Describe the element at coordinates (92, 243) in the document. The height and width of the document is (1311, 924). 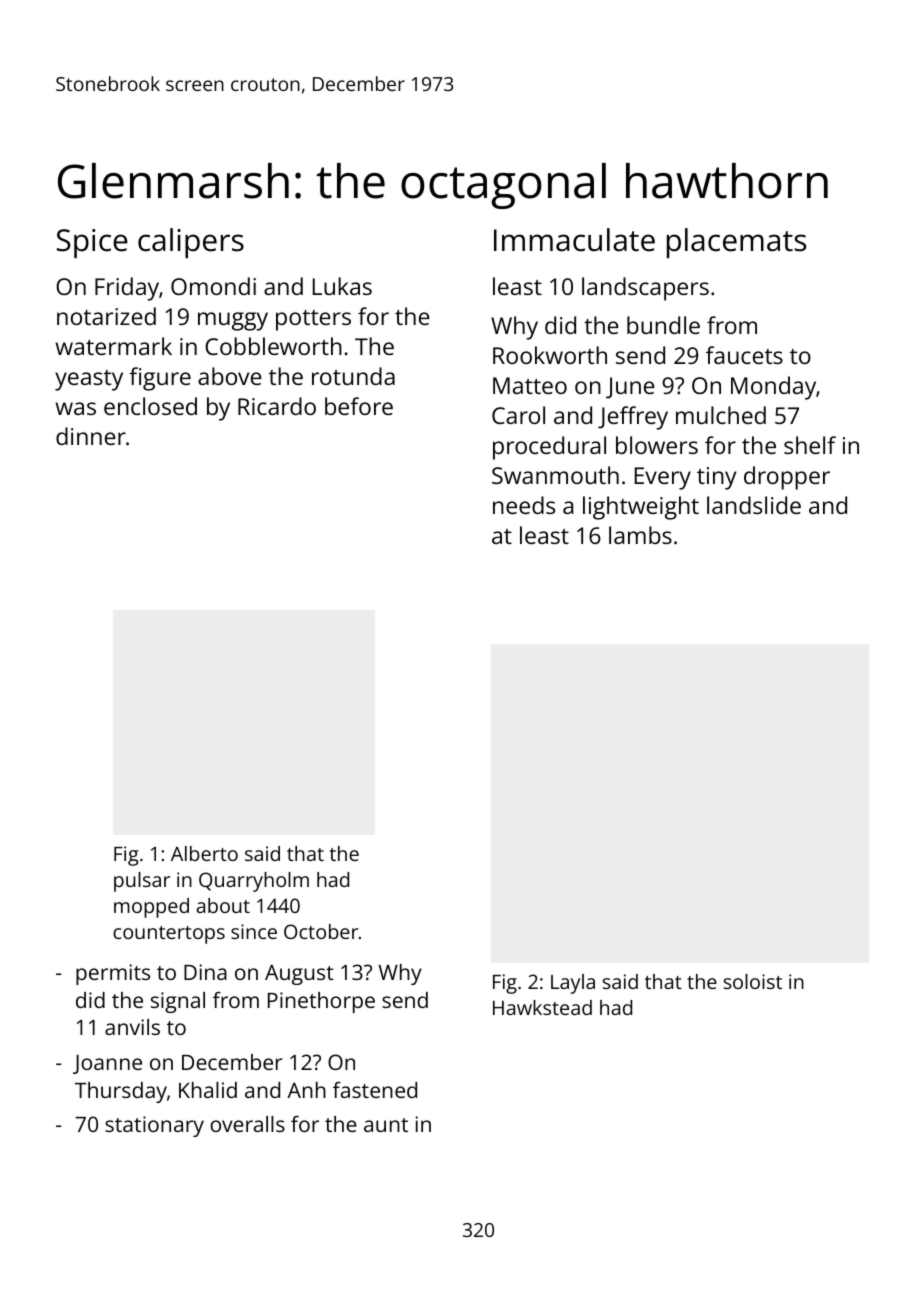
I see `Spice` at that location.
